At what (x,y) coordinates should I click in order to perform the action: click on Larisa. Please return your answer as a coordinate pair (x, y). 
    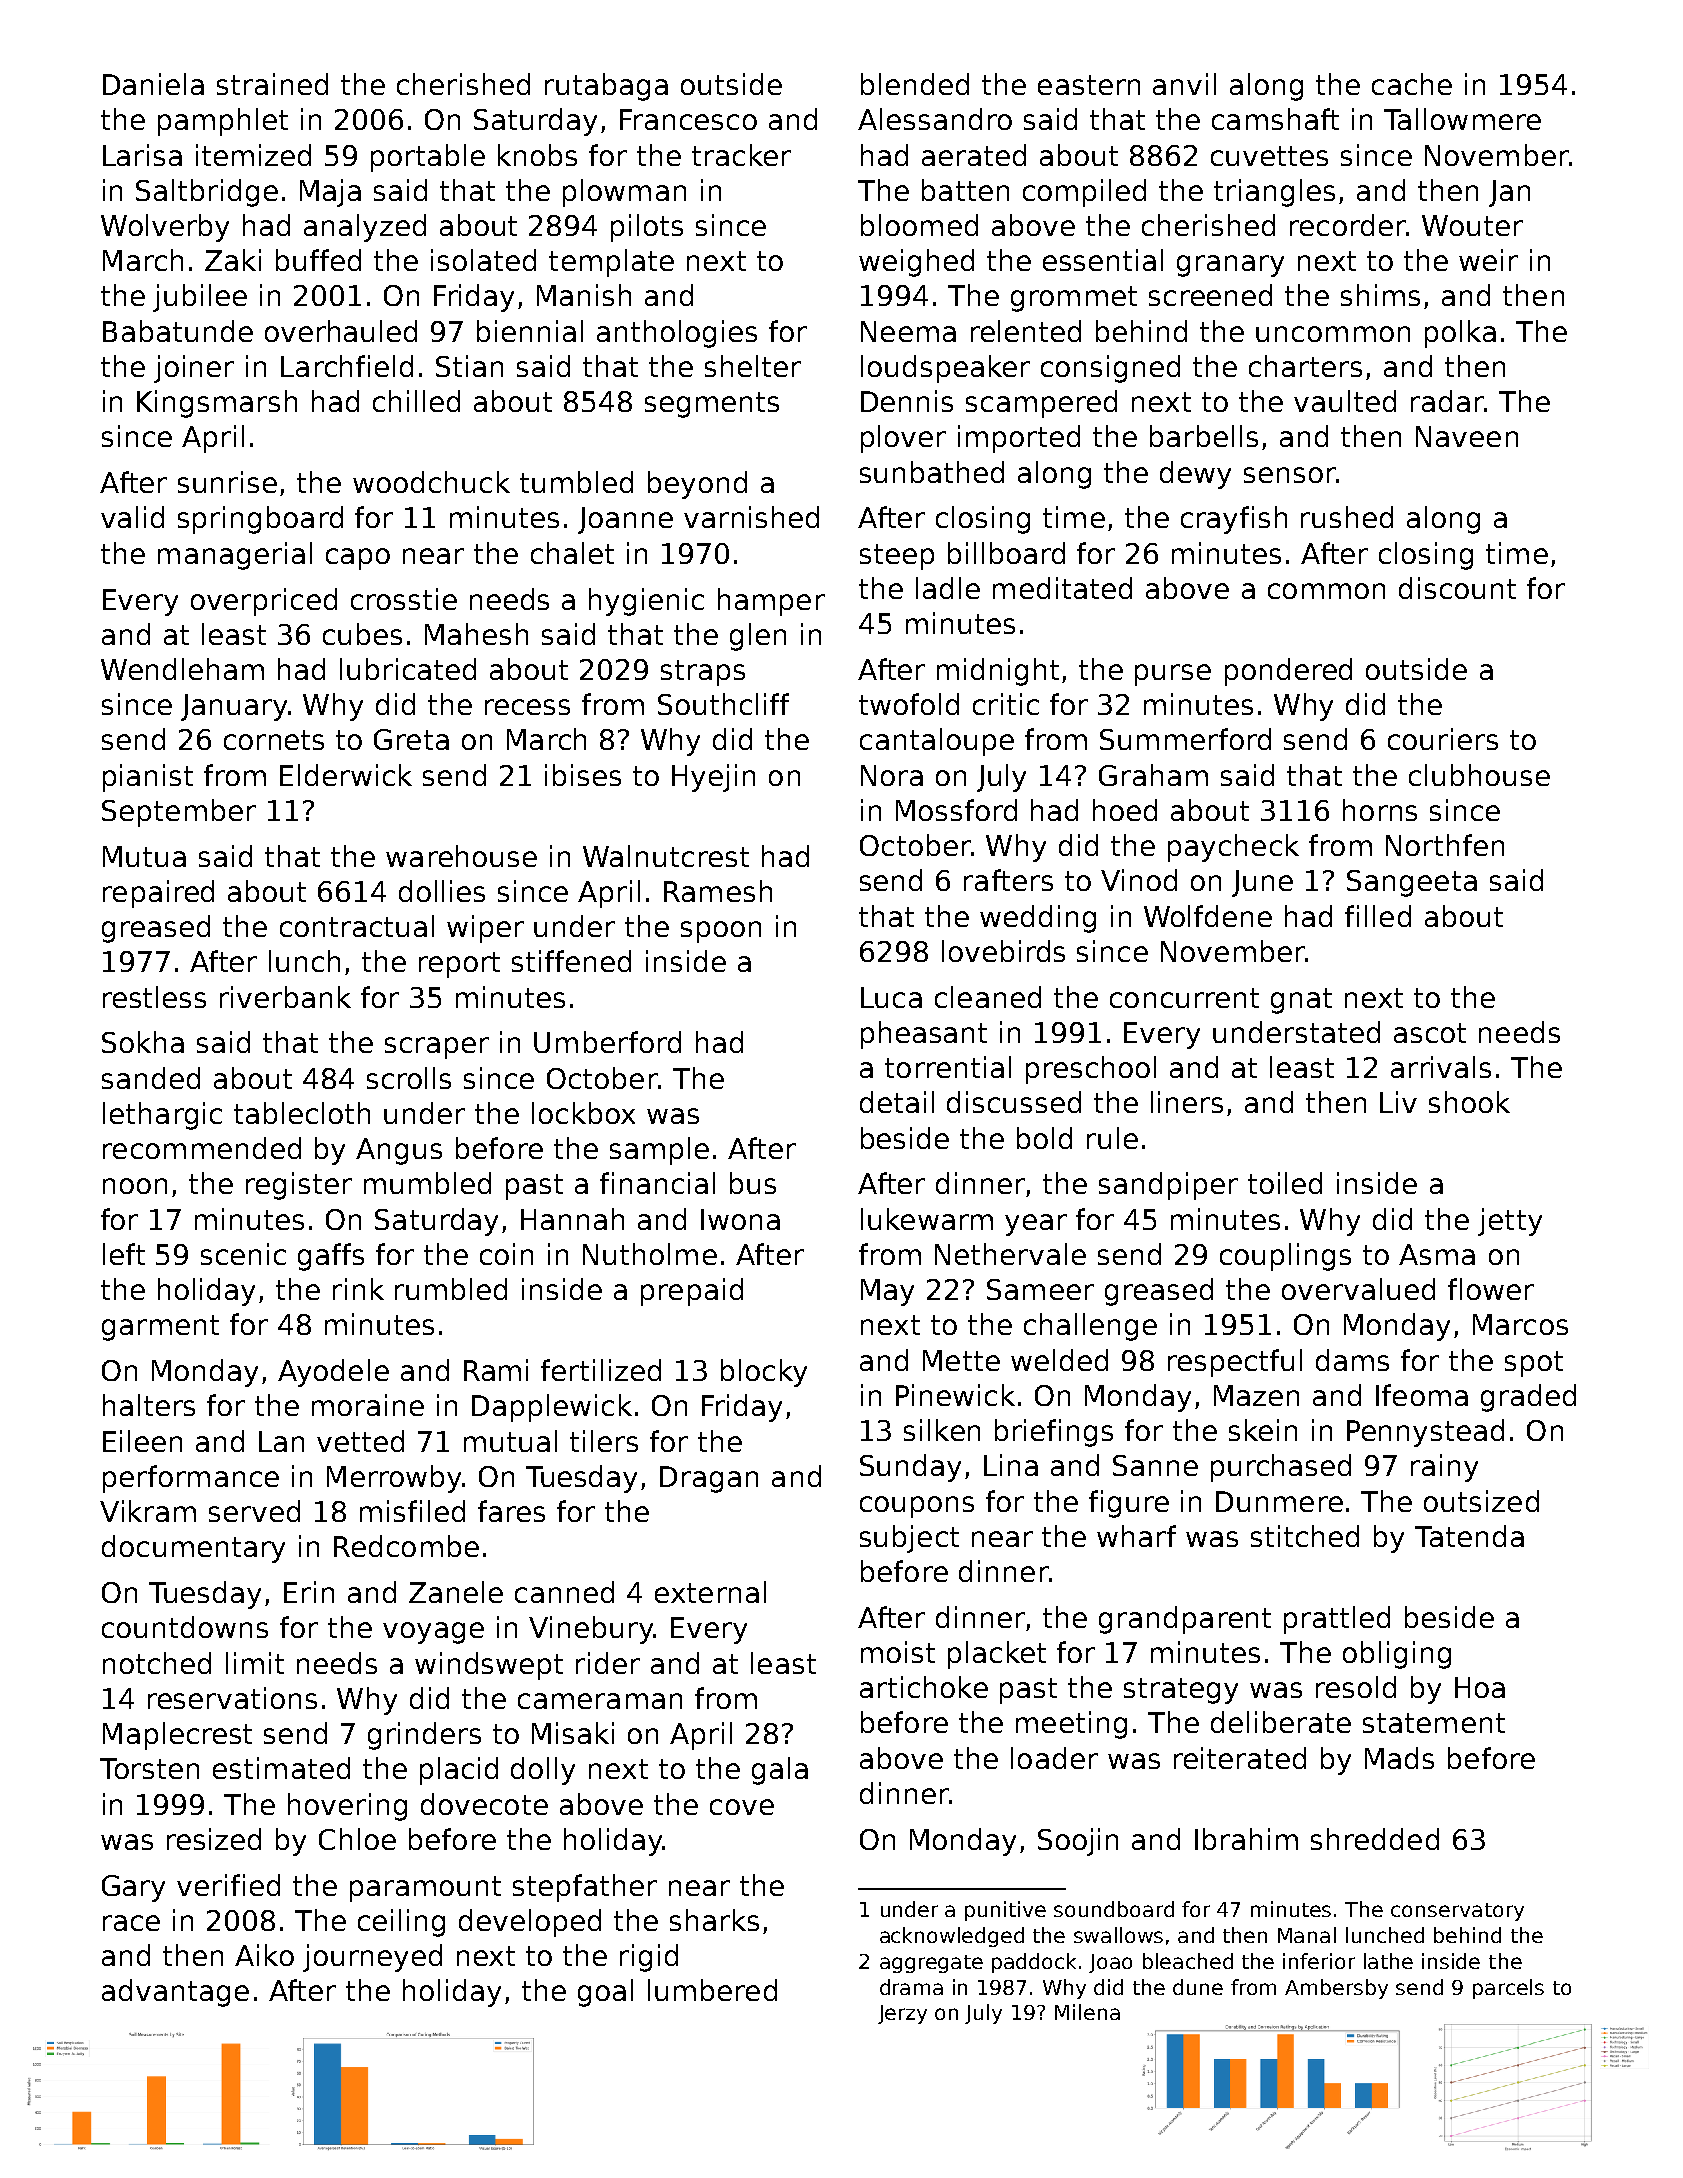
    Looking at the image, I should click on (142, 155).
